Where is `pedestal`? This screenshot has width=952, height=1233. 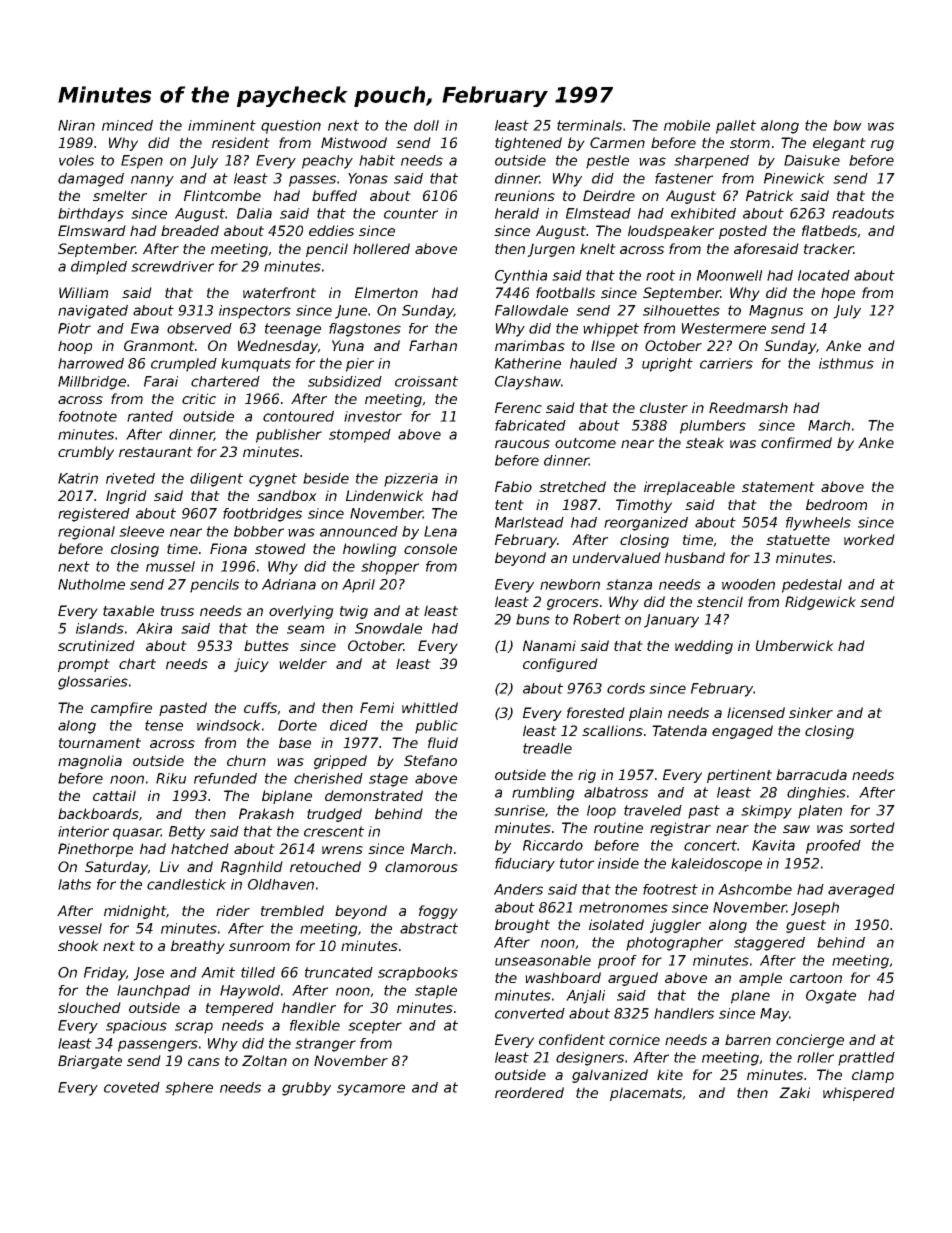 pedestal is located at coordinates (812, 586).
